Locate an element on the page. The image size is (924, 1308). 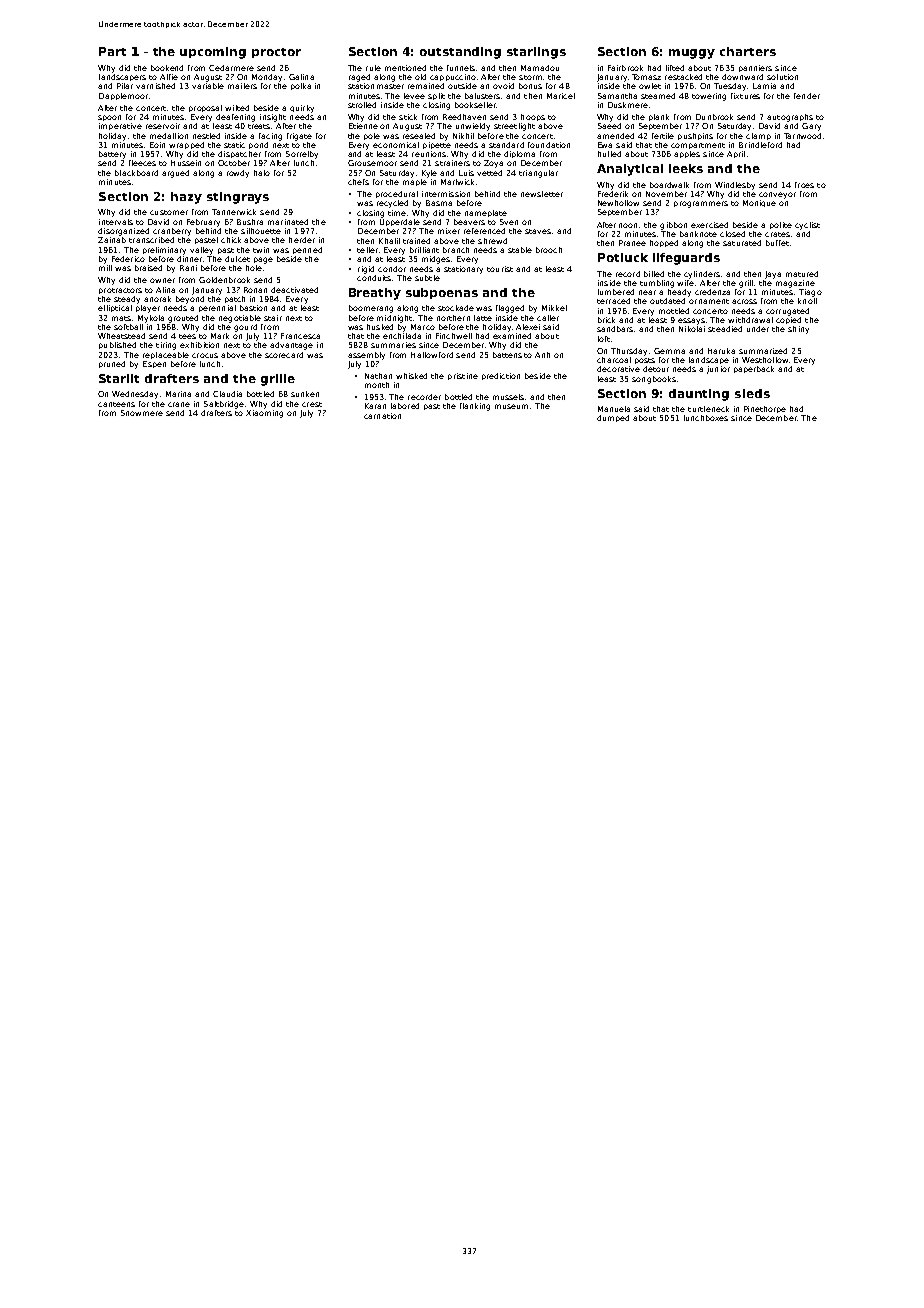
charters is located at coordinates (748, 51).
